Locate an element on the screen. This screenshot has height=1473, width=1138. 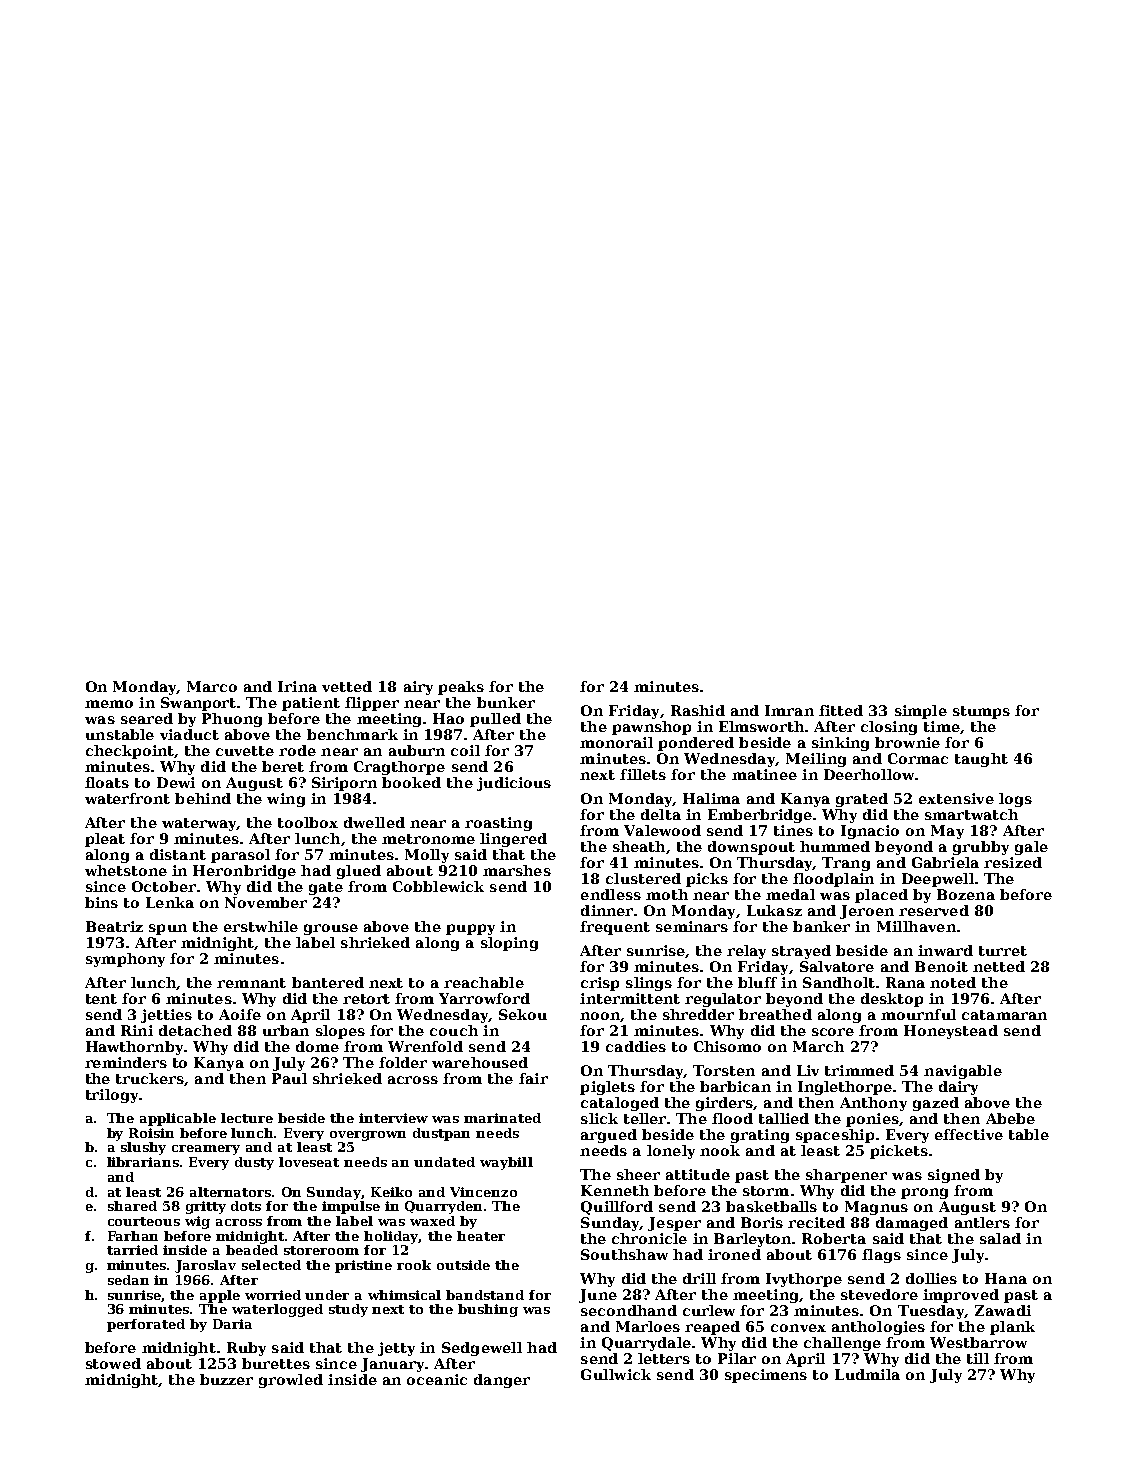
picks is located at coordinates (707, 880).
